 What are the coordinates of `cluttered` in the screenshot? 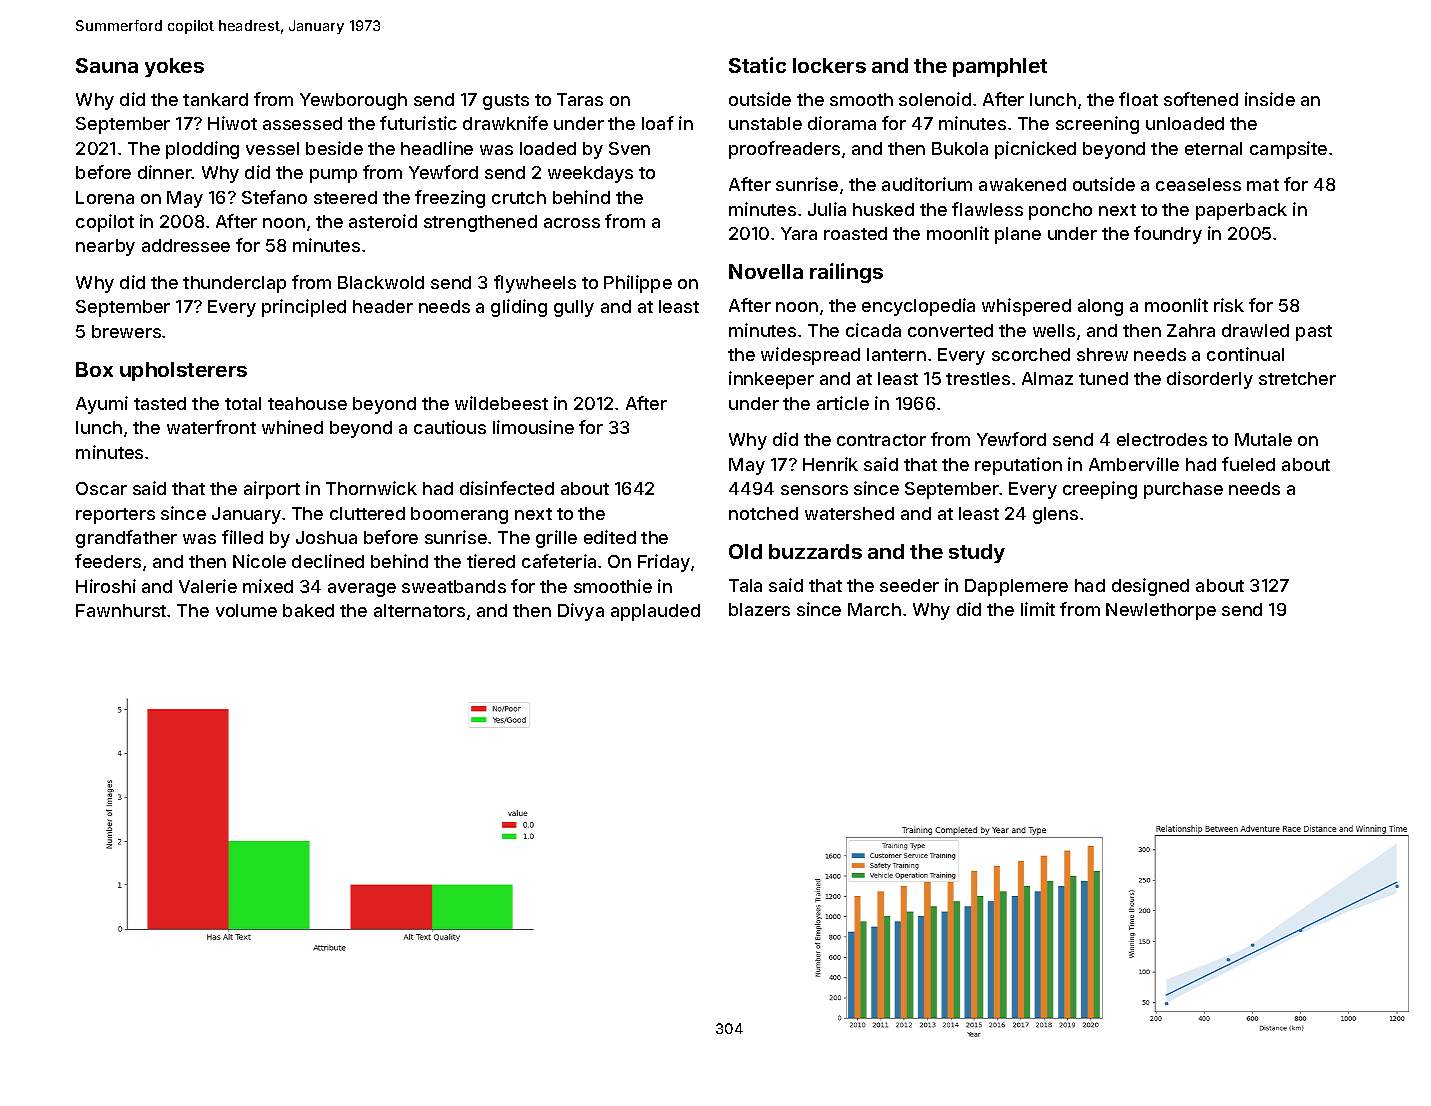 It's located at (367, 513).
